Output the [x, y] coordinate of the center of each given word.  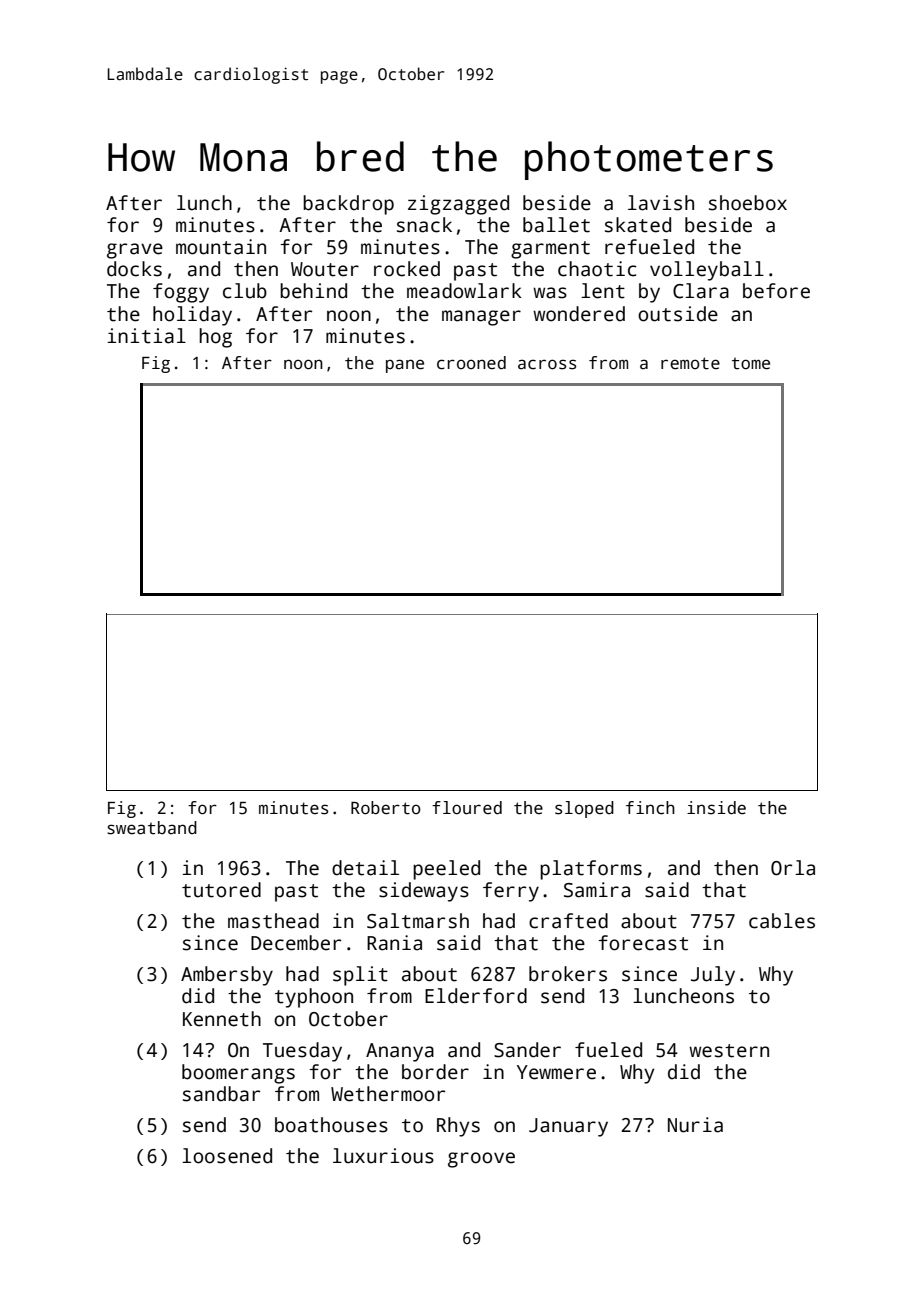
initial [147, 336]
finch [650, 808]
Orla [793, 868]
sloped [584, 809]
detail [365, 868]
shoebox [748, 203]
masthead [273, 921]
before [776, 291]
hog [215, 338]
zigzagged [458, 205]
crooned [471, 363]
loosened [227, 1156]
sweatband [152, 828]
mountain [221, 247]
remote [690, 363]
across [547, 364]
